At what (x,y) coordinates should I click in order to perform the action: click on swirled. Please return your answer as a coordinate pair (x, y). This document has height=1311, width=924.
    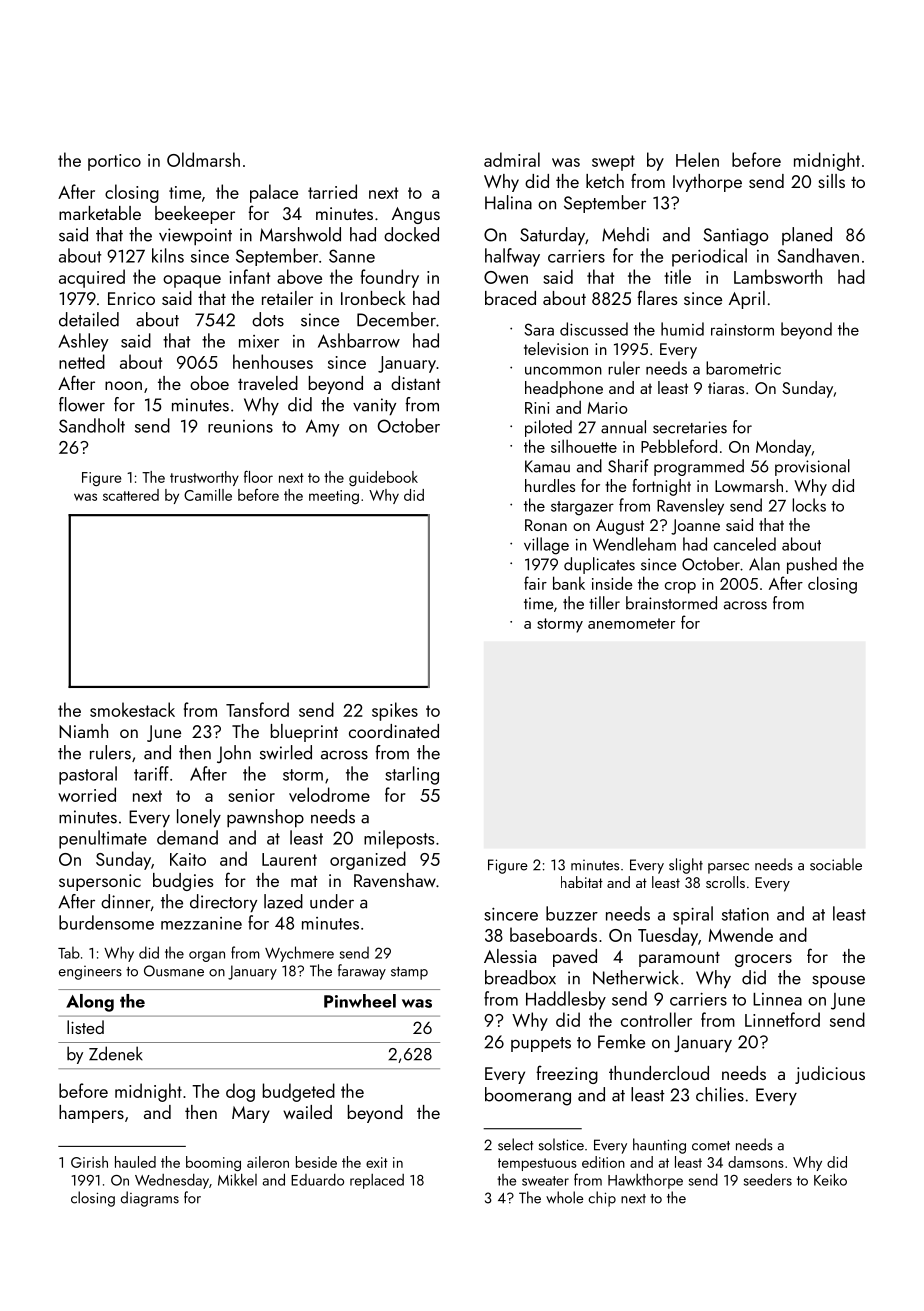
    Looking at the image, I should click on (286, 752).
